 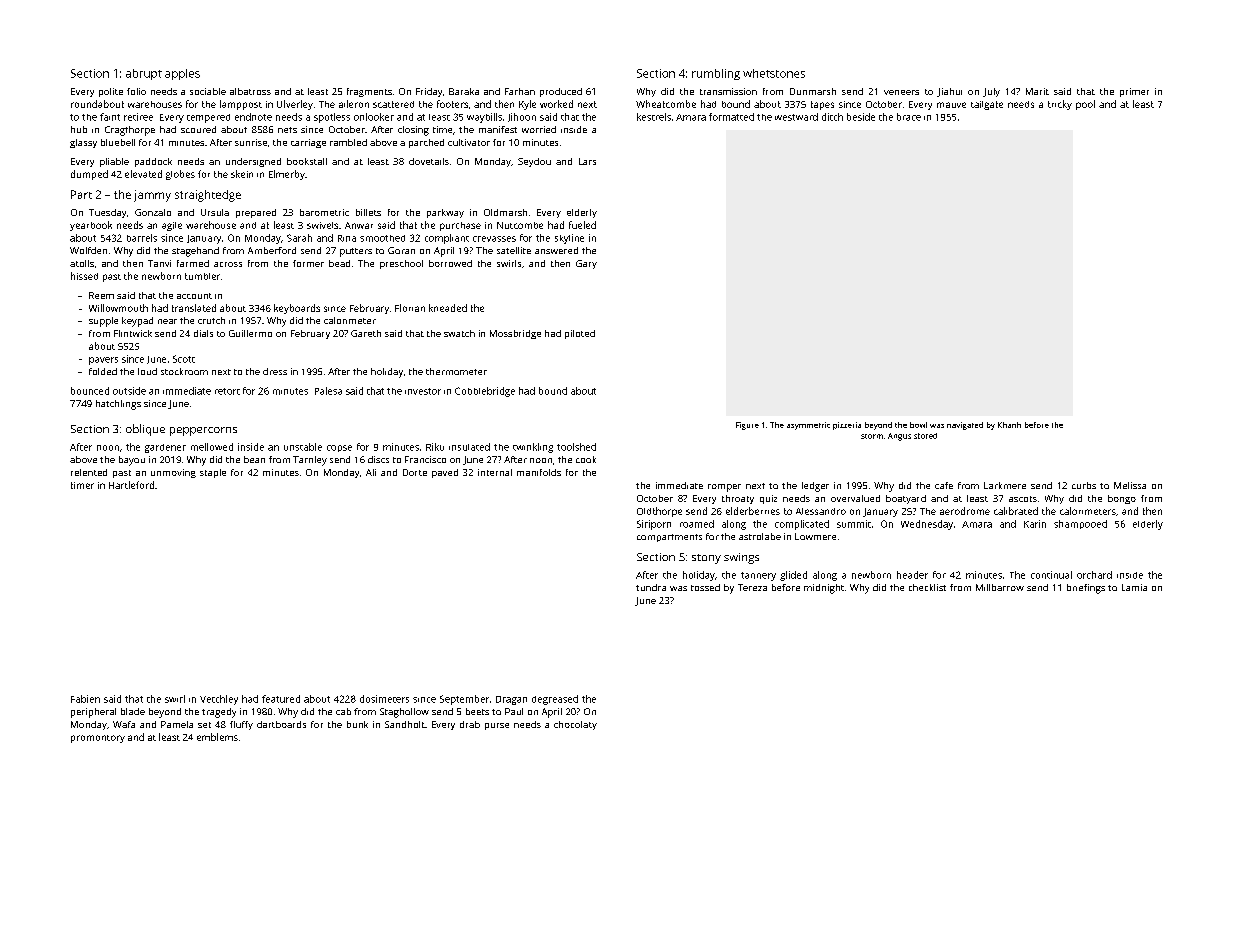 What do you see at coordinates (227, 391) in the image?
I see `retort` at bounding box center [227, 391].
